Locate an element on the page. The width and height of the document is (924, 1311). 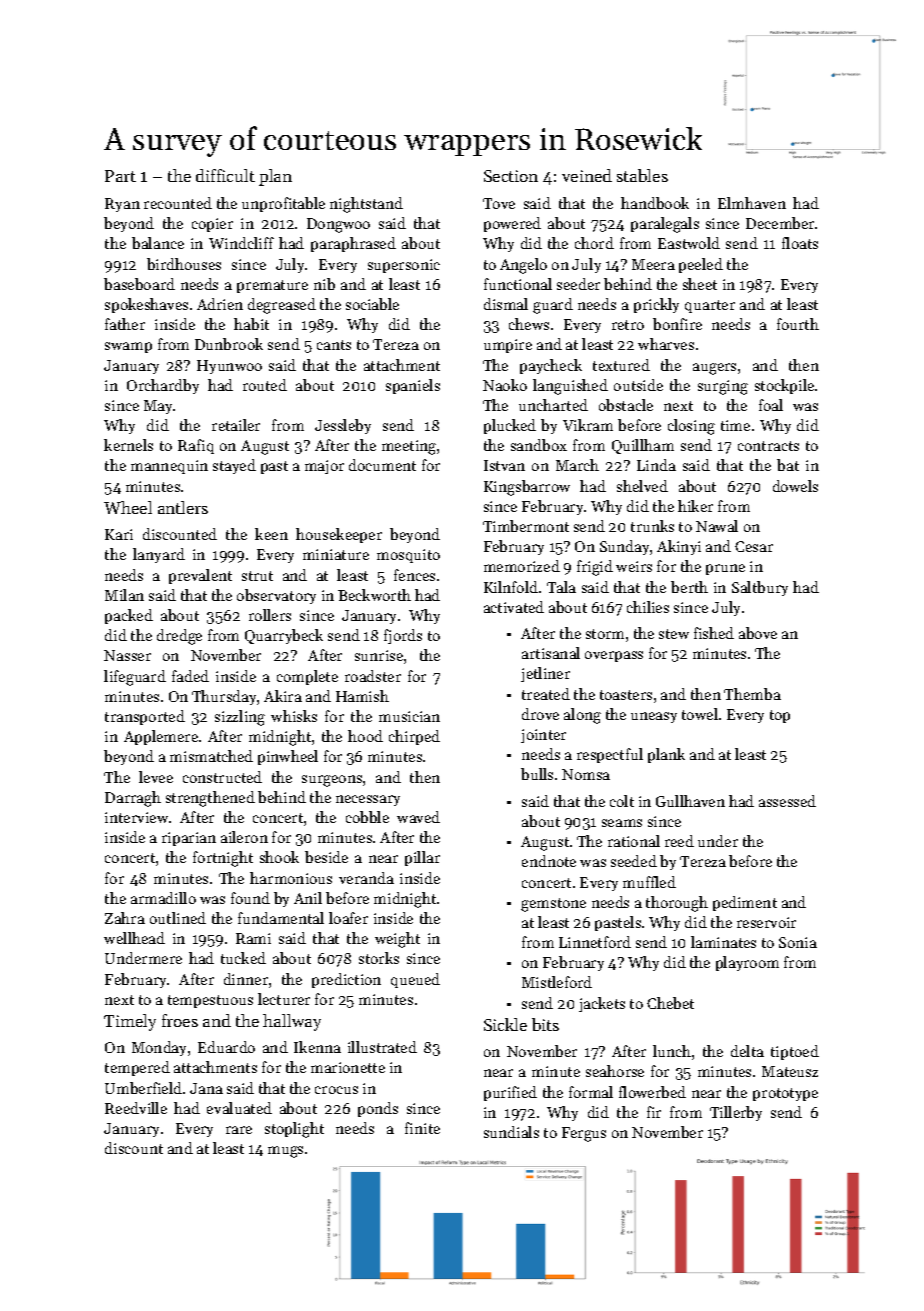
Jessleby is located at coordinates (343, 426).
